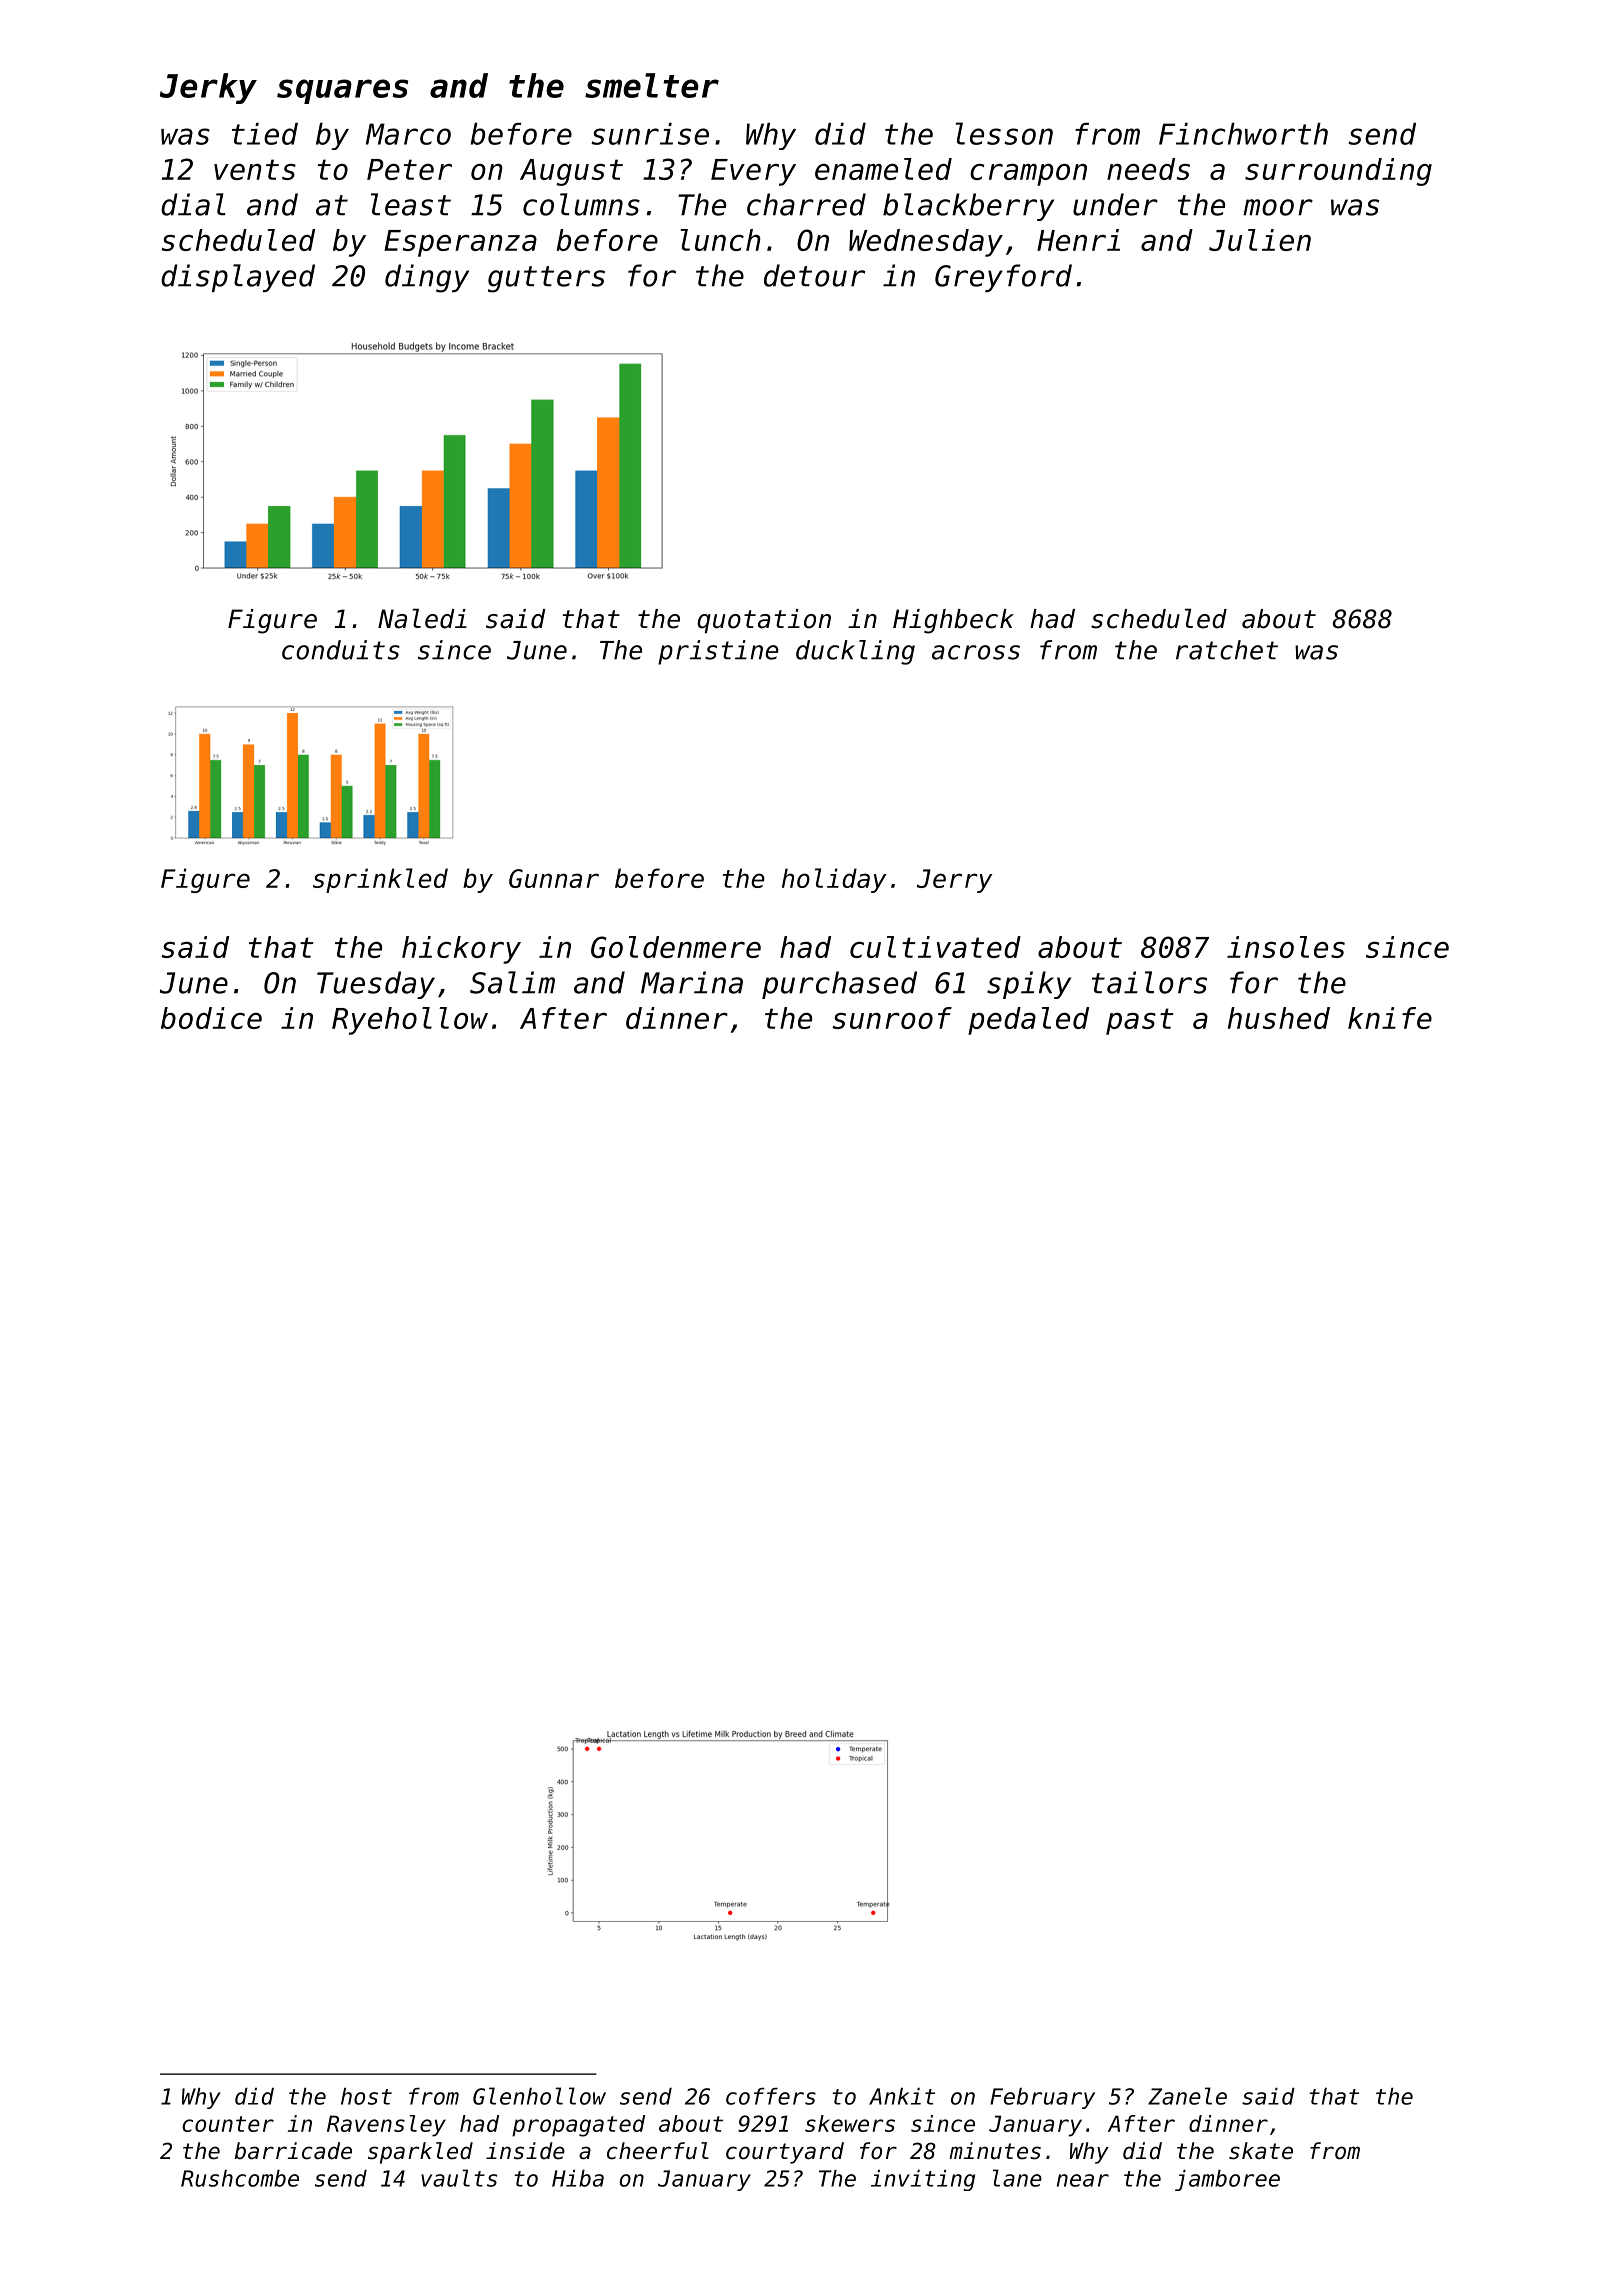  Describe the element at coordinates (1243, 134) in the document. I see `Finchworth` at that location.
